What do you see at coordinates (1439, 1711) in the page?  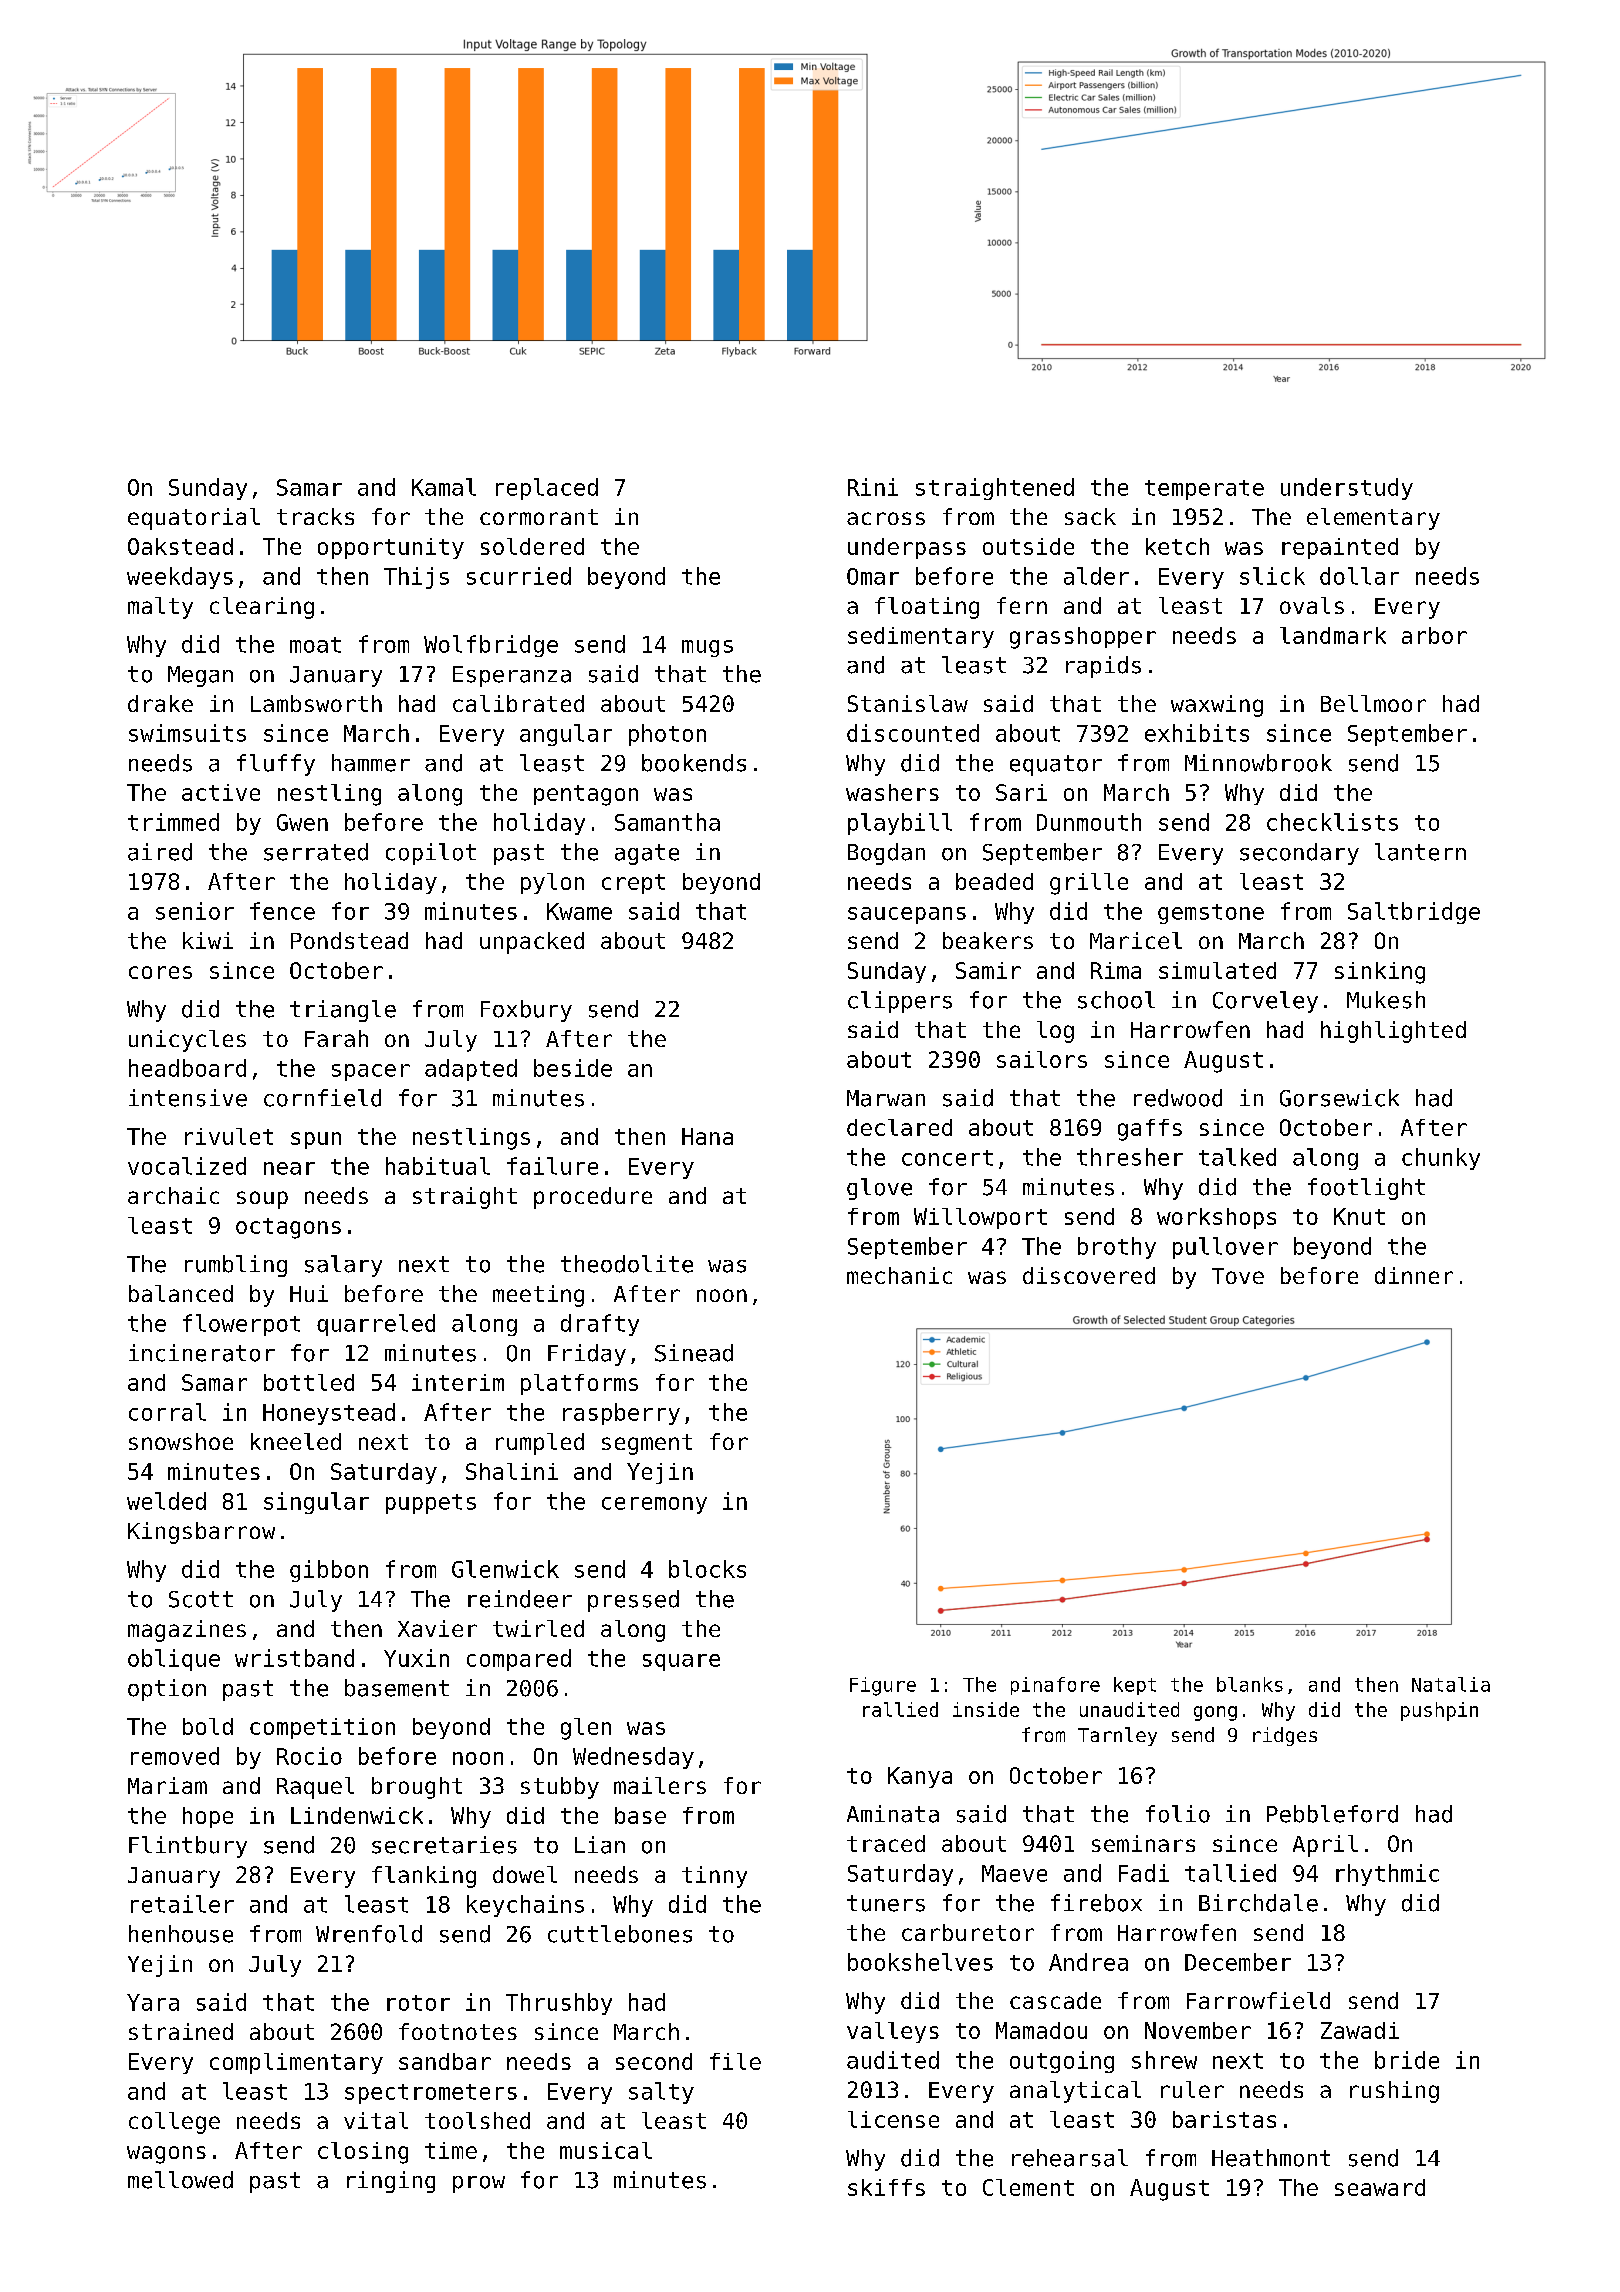 I see `pushpin` at bounding box center [1439, 1711].
